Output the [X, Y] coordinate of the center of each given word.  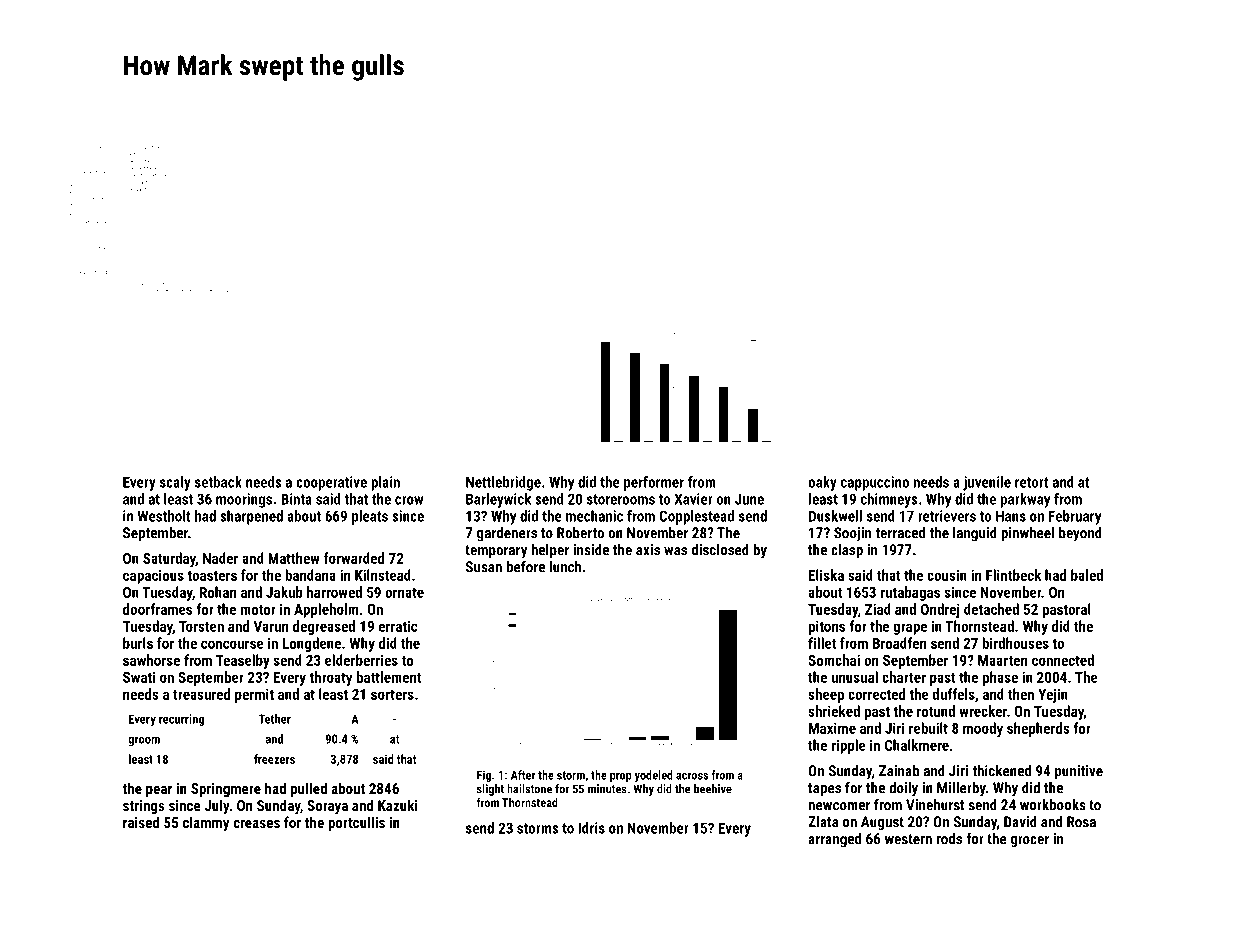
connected [1063, 660]
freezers [274, 759]
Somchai [834, 660]
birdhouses [1015, 643]
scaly [175, 483]
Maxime [832, 728]
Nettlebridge [503, 483]
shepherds [1038, 729]
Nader [220, 558]
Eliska [826, 575]
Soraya [327, 807]
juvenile [987, 483]
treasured [201, 694]
